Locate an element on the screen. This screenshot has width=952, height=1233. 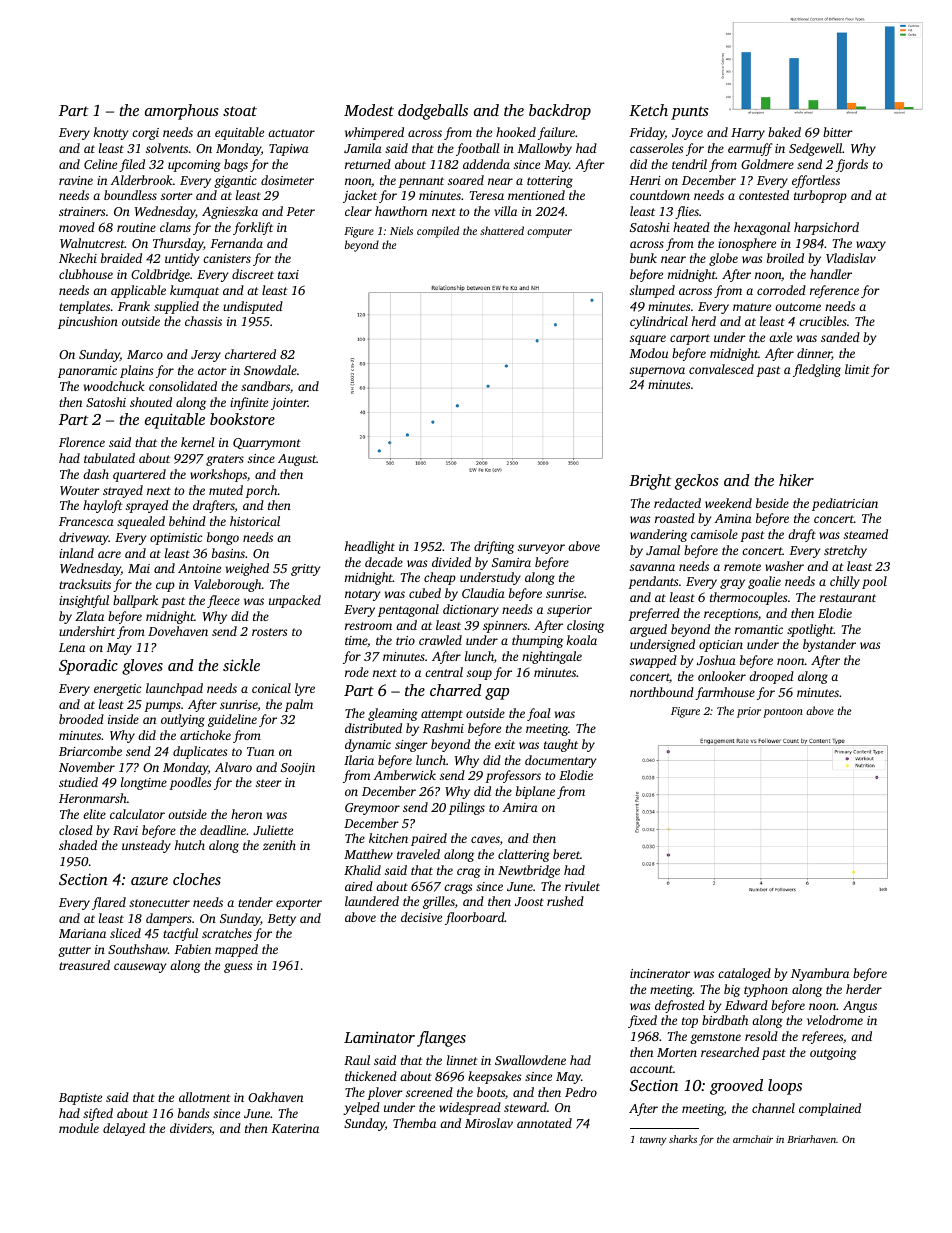
insightful is located at coordinates (84, 601).
